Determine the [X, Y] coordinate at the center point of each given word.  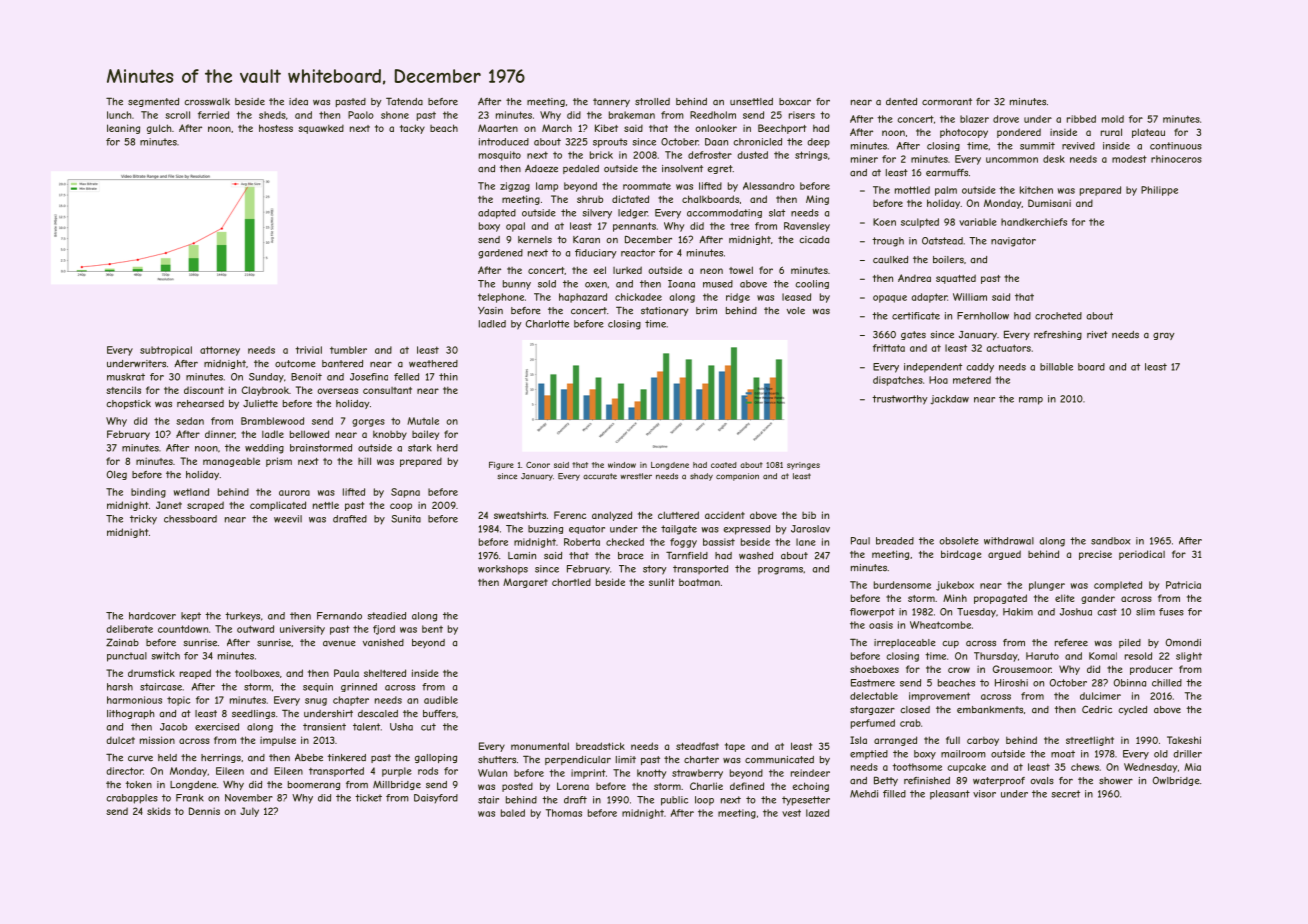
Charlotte [547, 324]
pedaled [581, 169]
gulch [159, 129]
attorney [220, 351]
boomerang [314, 785]
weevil [288, 519]
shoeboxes [874, 669]
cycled [1132, 710]
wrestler [636, 476]
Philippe [1159, 191]
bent [432, 629]
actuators [1008, 348]
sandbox [1111, 541]
